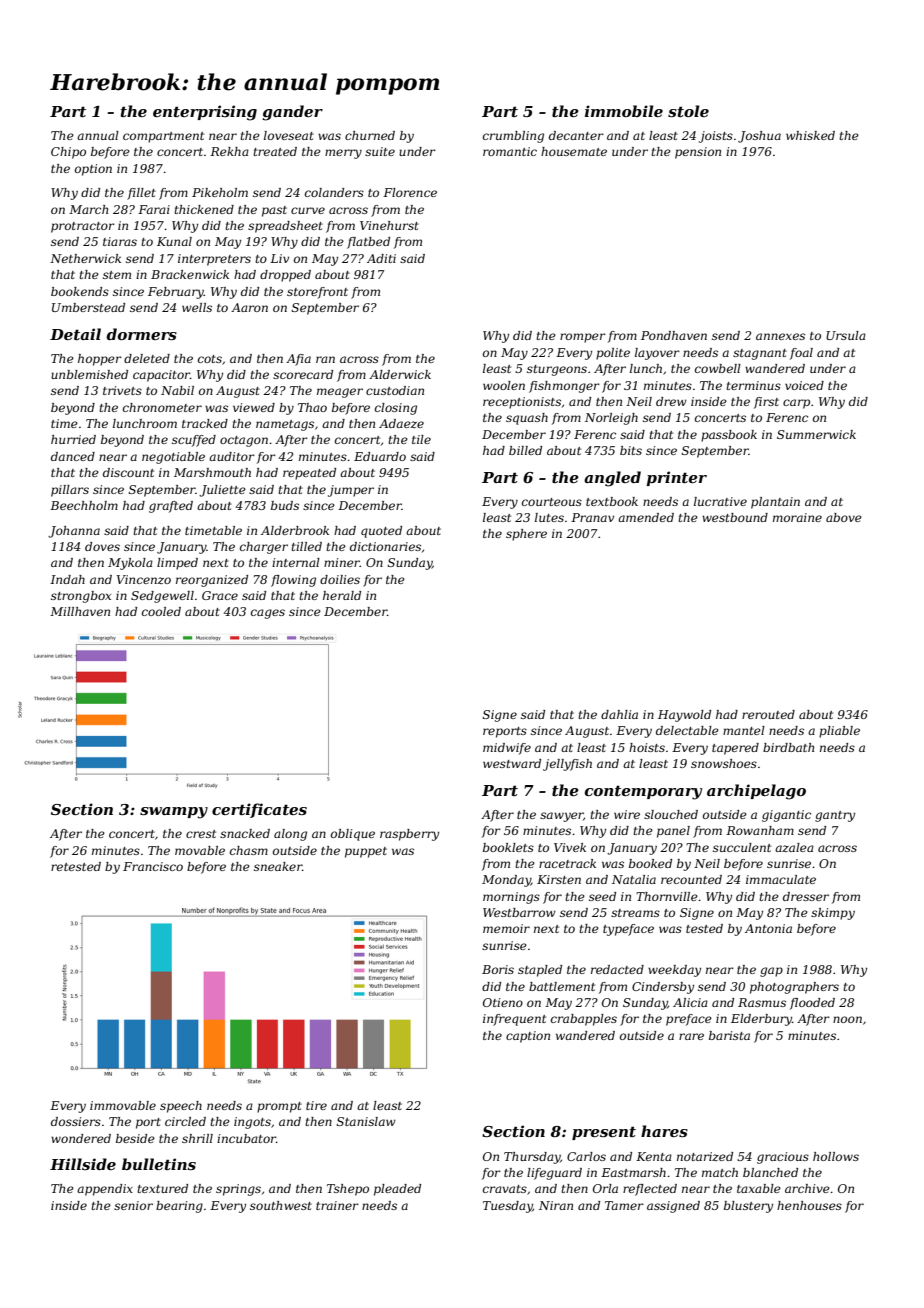 This page has width=924, height=1308. What do you see at coordinates (410, 192) in the page?
I see `Florence` at bounding box center [410, 192].
